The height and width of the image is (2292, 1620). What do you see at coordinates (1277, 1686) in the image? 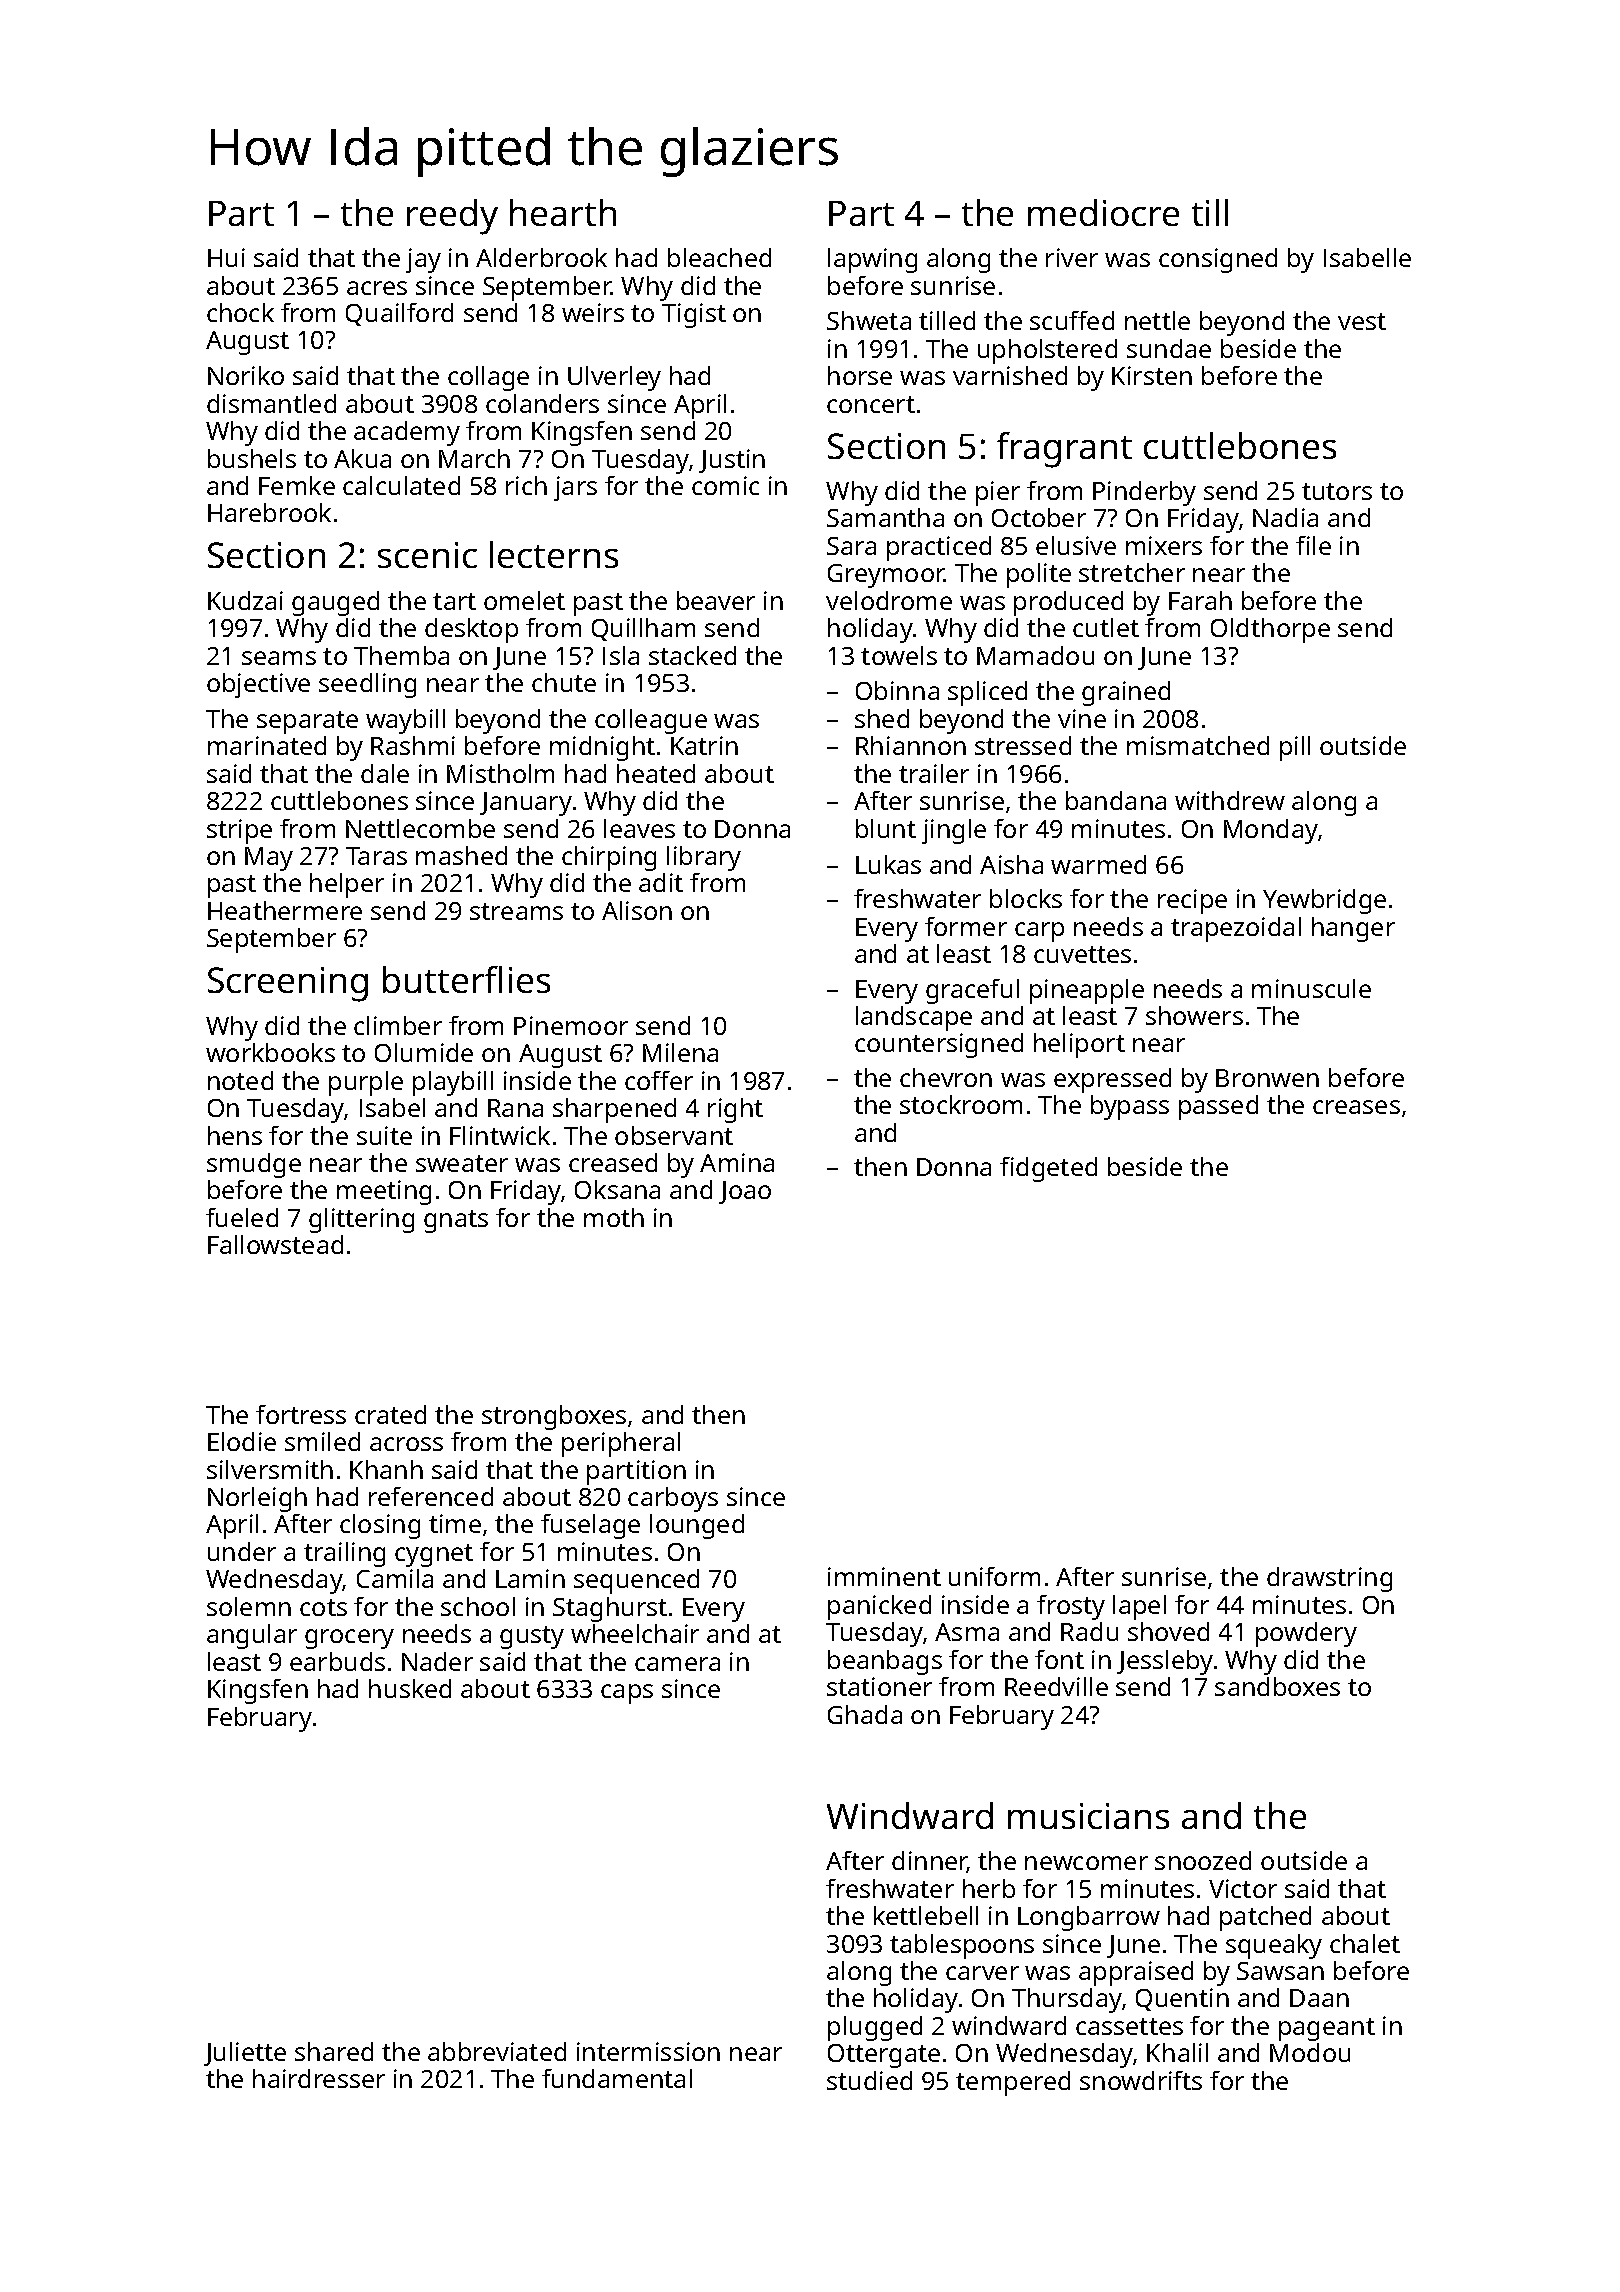
I see `sandboxes` at bounding box center [1277, 1686].
